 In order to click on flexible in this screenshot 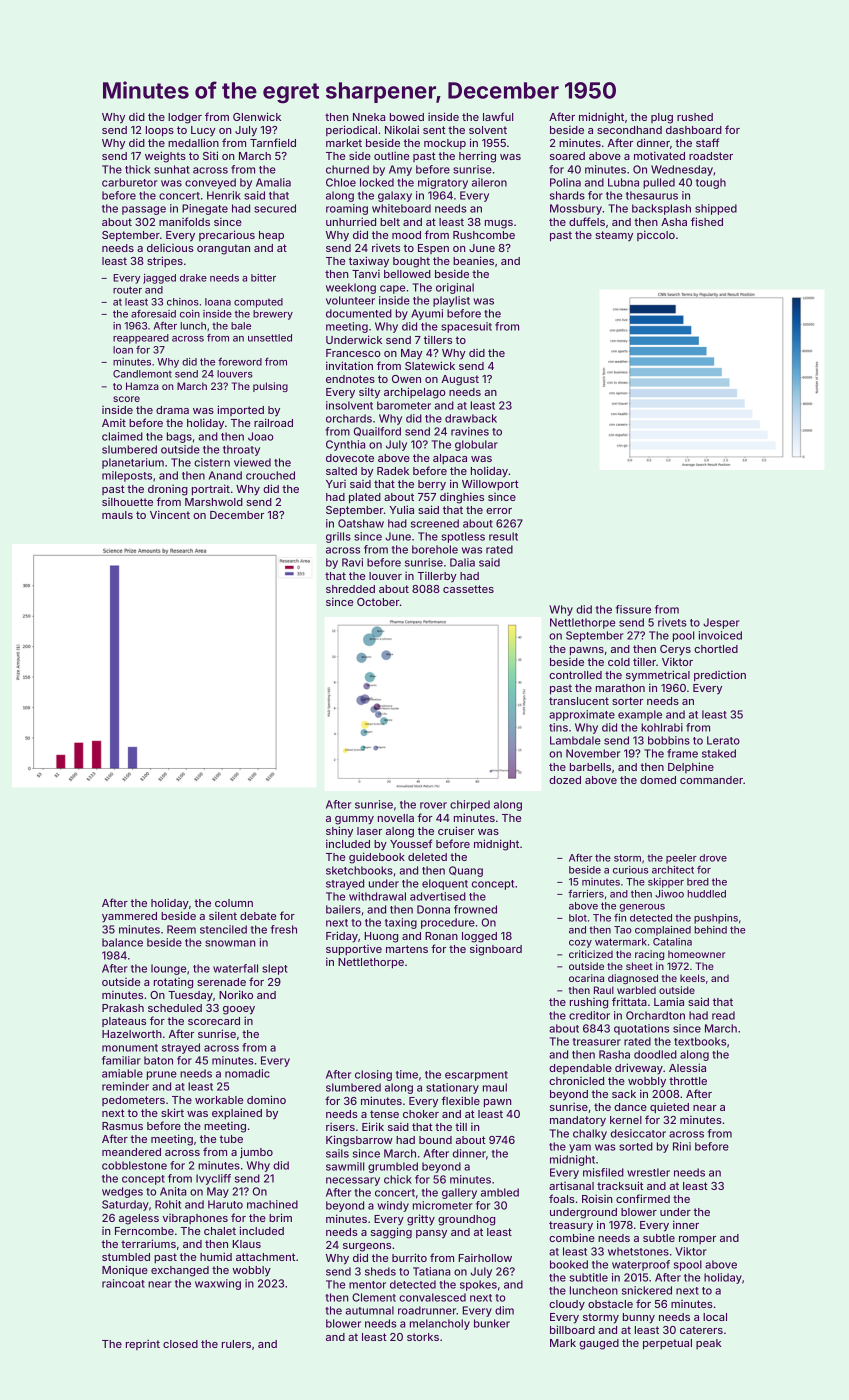, I will do `click(461, 1100)`.
